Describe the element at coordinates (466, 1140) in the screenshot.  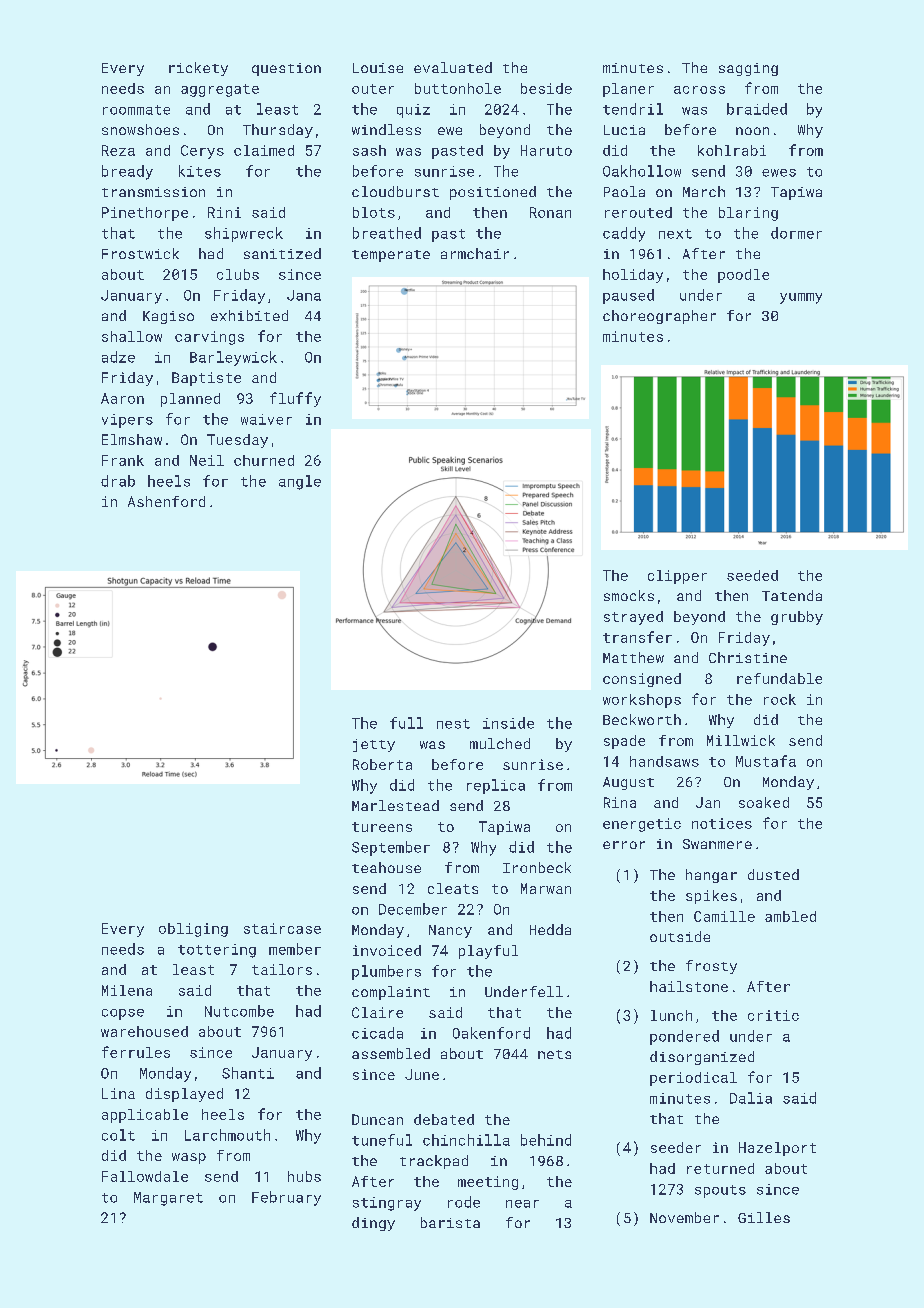
I see `chinchilla` at that location.
